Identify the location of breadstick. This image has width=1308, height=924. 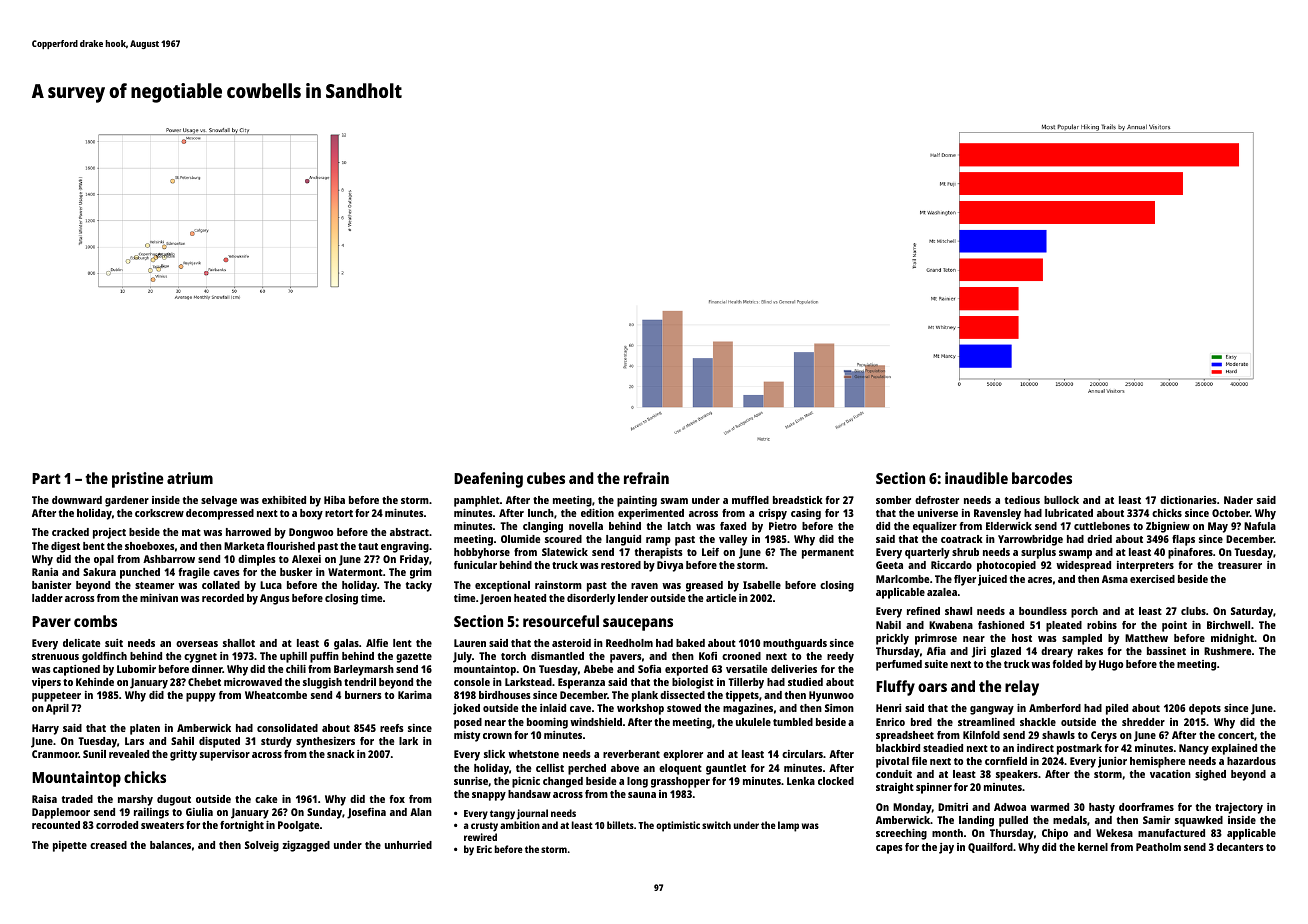
(798, 500).
